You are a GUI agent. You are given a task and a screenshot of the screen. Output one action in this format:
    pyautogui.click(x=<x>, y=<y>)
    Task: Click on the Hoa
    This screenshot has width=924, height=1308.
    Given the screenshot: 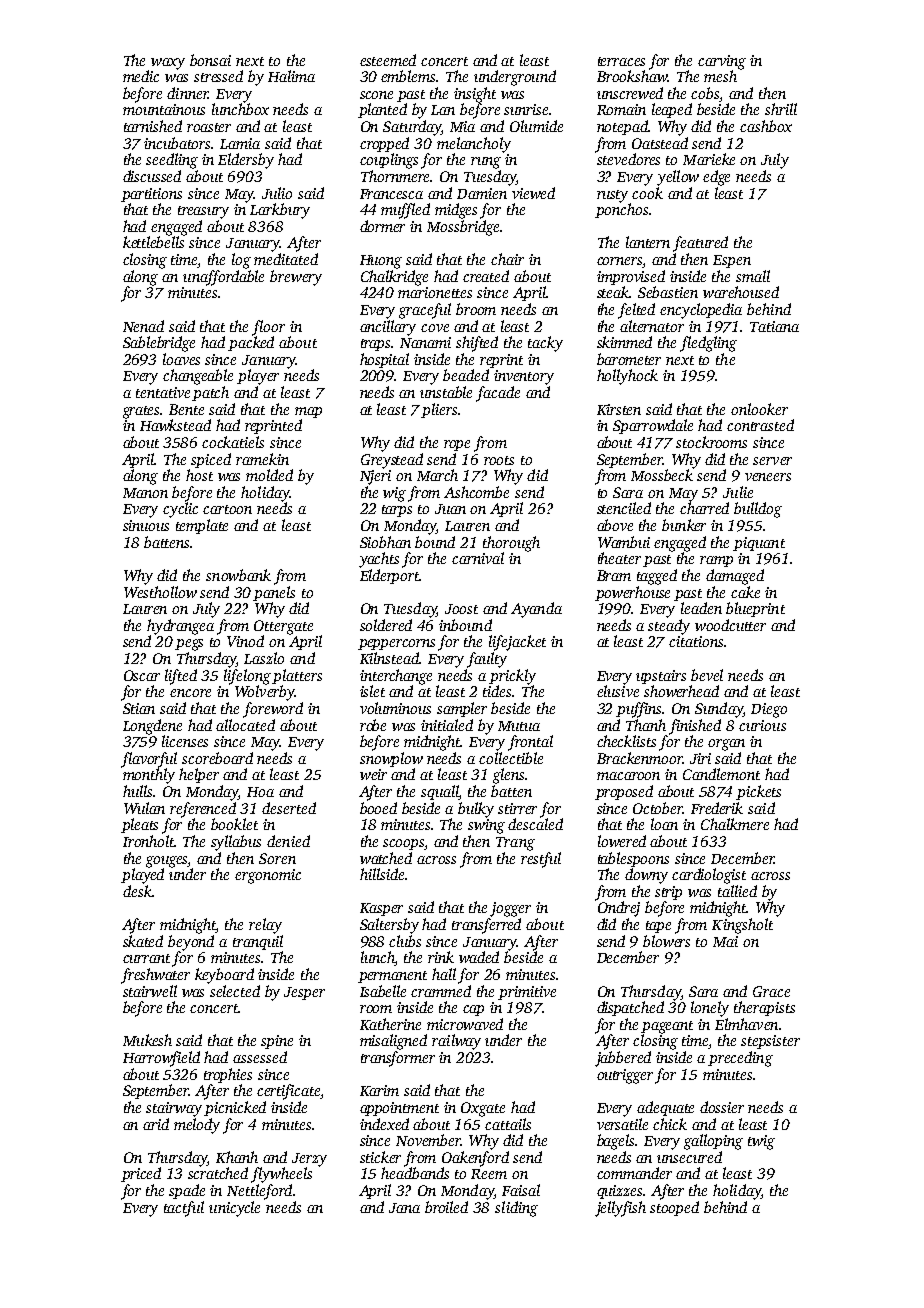 What is the action you would take?
    pyautogui.click(x=260, y=792)
